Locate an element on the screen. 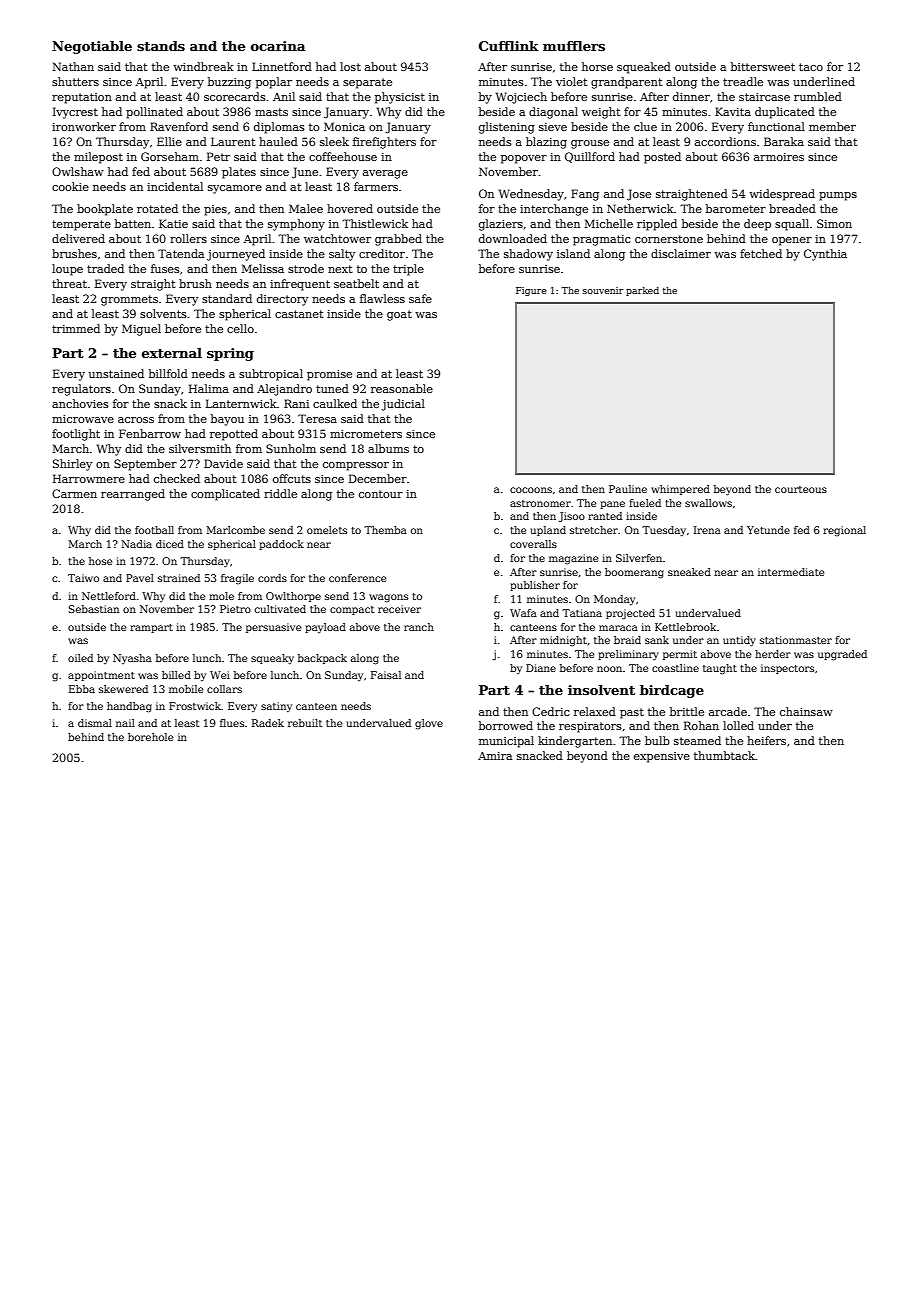  Cufflink is located at coordinates (509, 46).
